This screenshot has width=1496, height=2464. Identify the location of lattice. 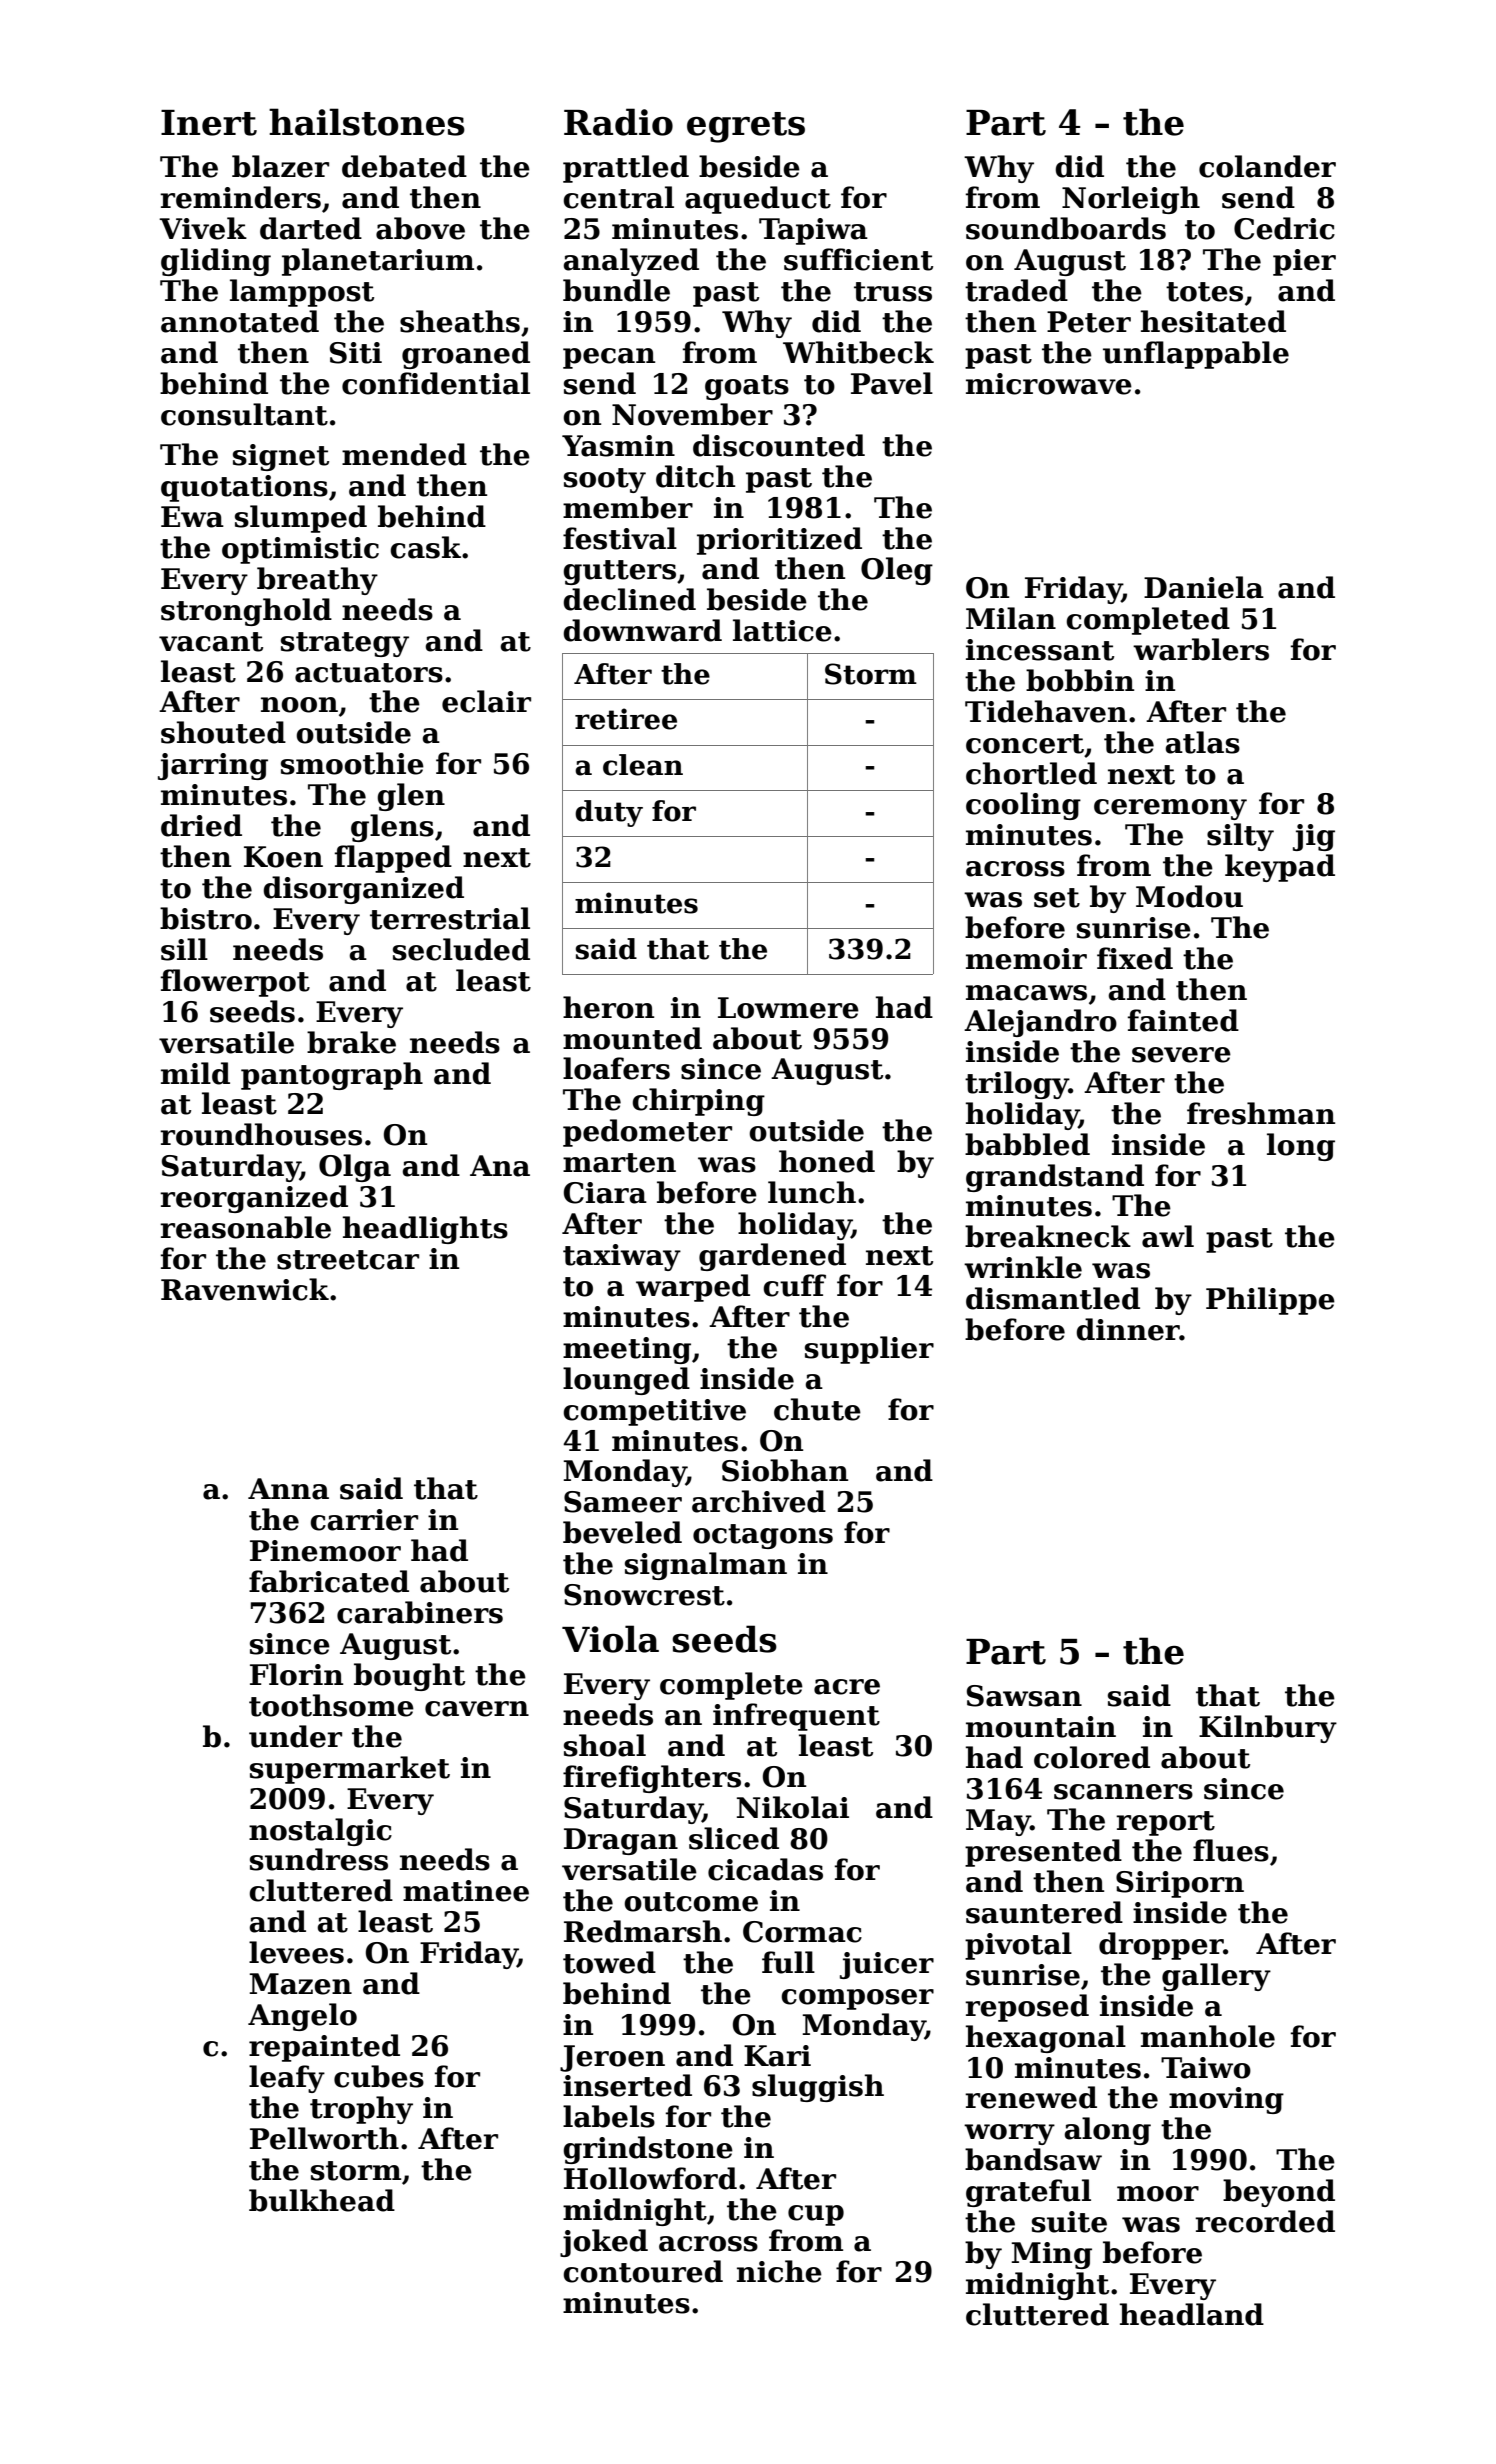
(782, 630).
